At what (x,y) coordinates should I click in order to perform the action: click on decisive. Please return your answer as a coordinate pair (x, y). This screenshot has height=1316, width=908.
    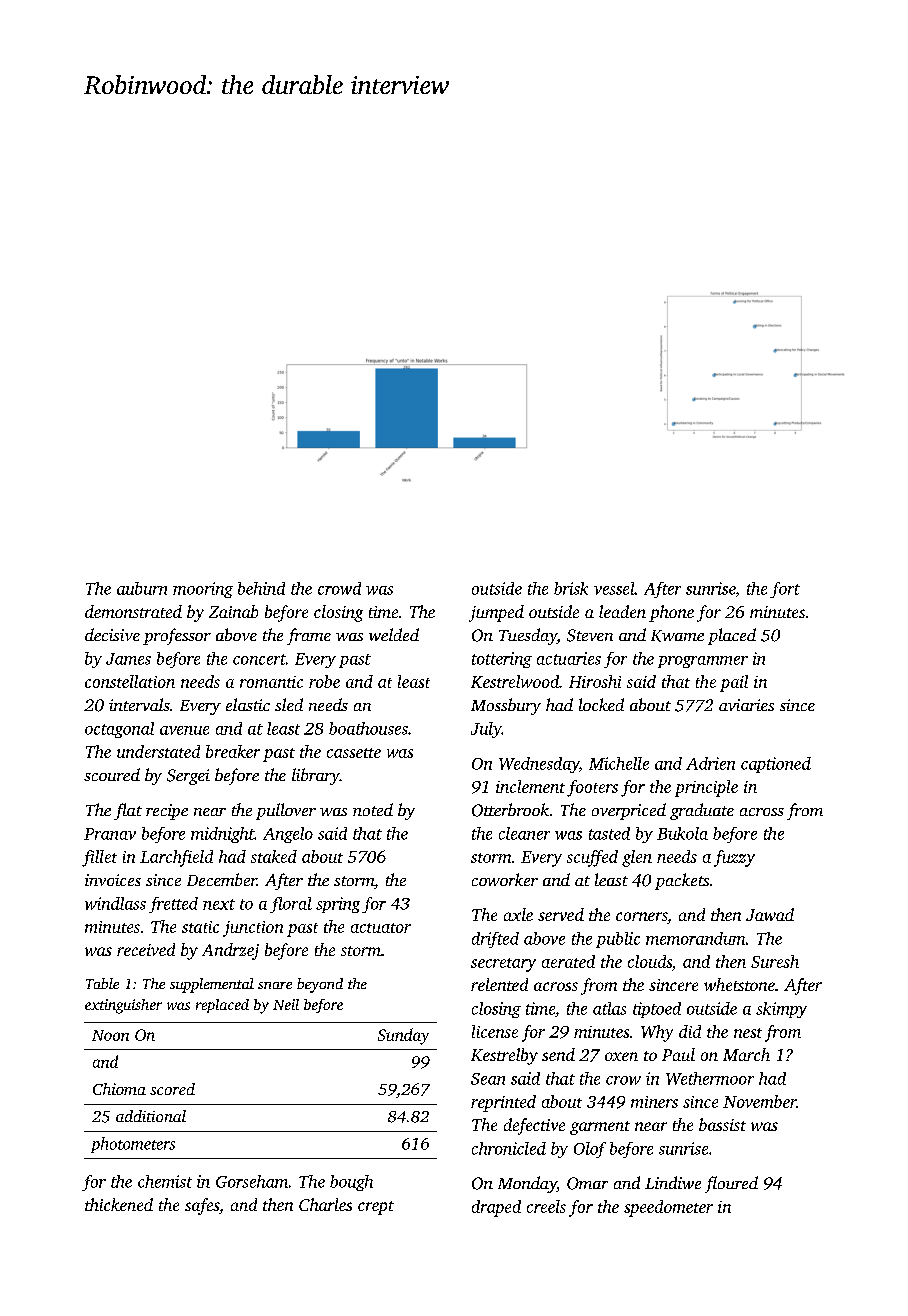
    Looking at the image, I should click on (112, 634).
